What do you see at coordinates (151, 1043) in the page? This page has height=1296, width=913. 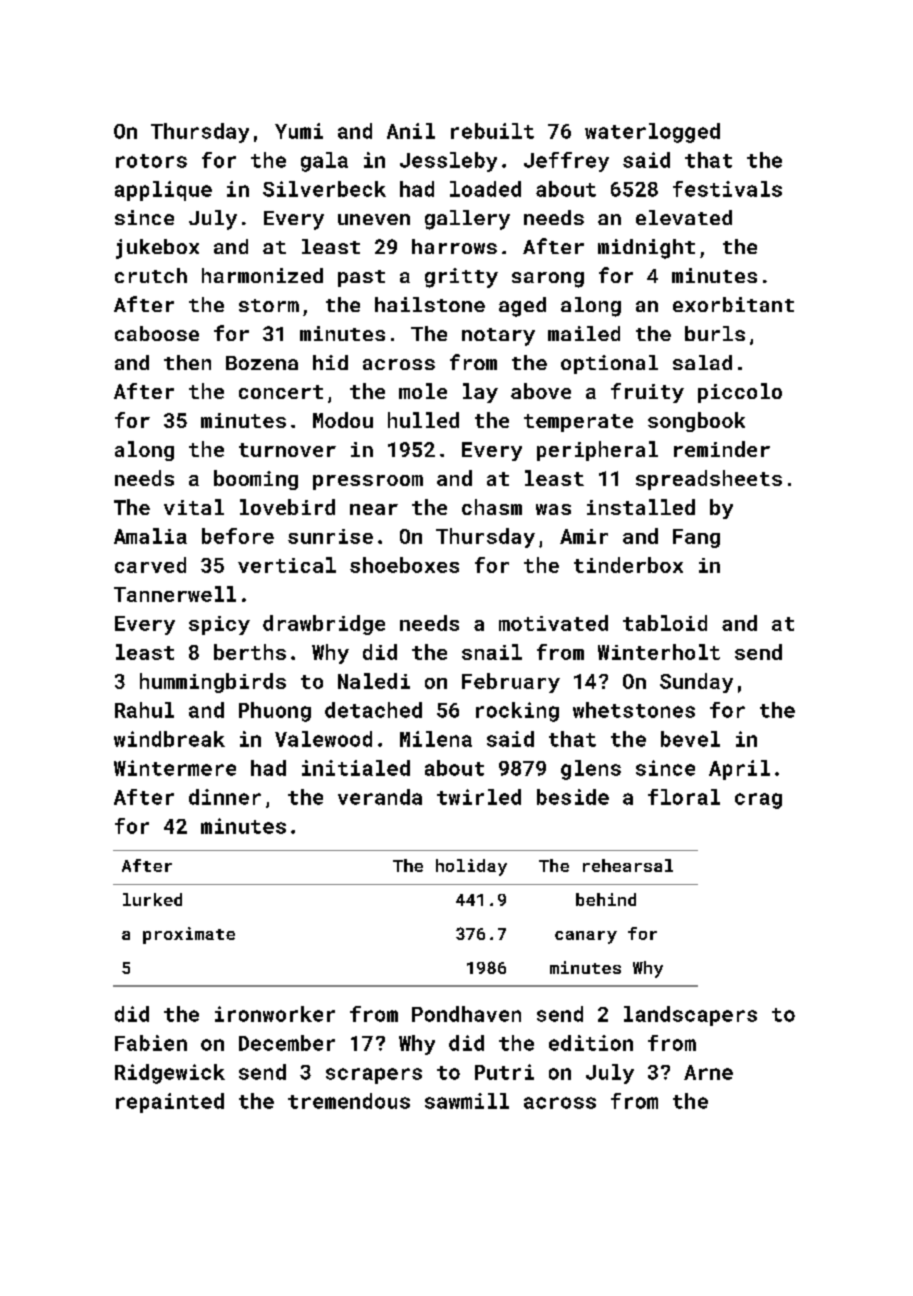 I see `Fabien` at bounding box center [151, 1043].
